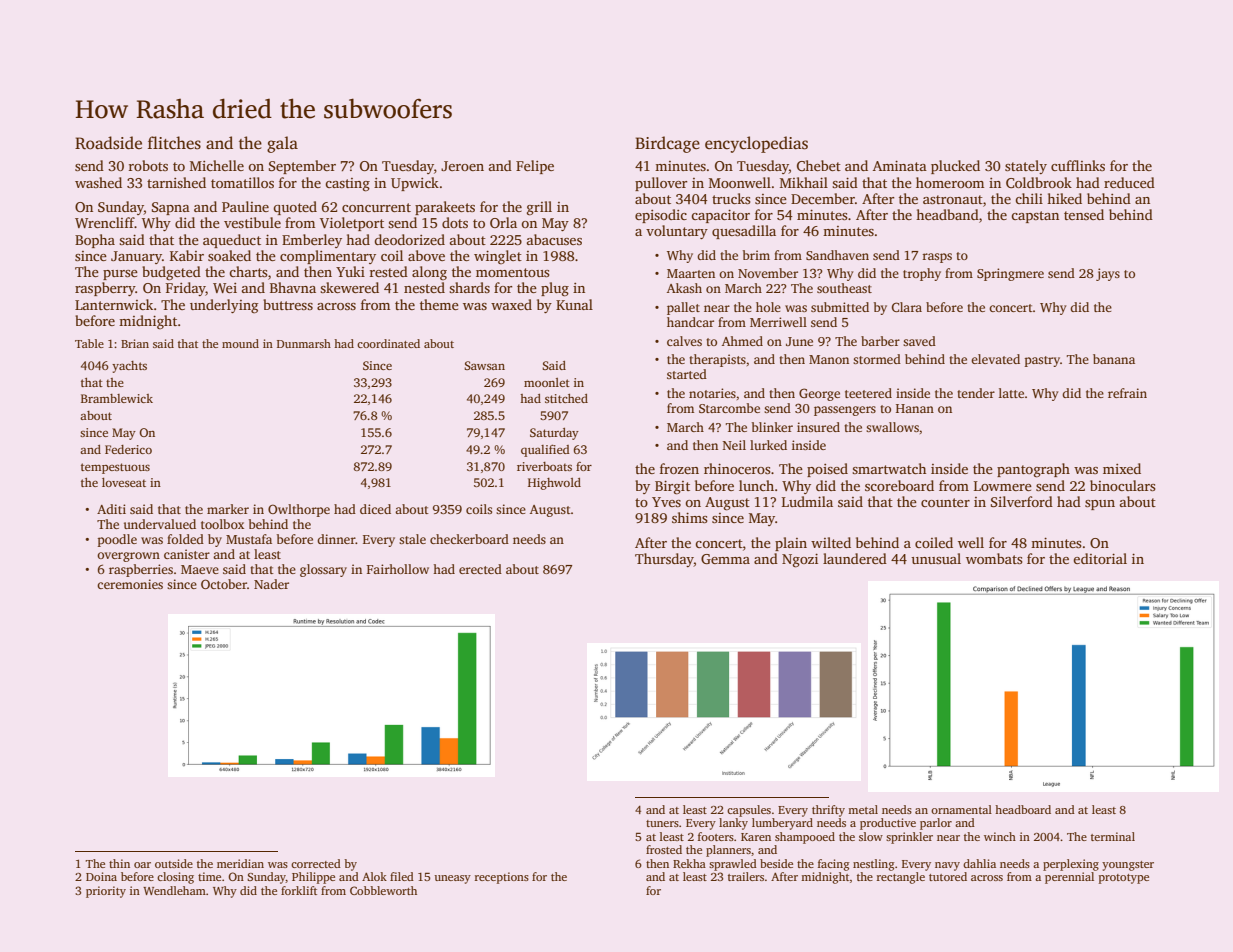 The width and height of the document is (1233, 952). Describe the element at coordinates (452, 879) in the document. I see `uneasy` at that location.
